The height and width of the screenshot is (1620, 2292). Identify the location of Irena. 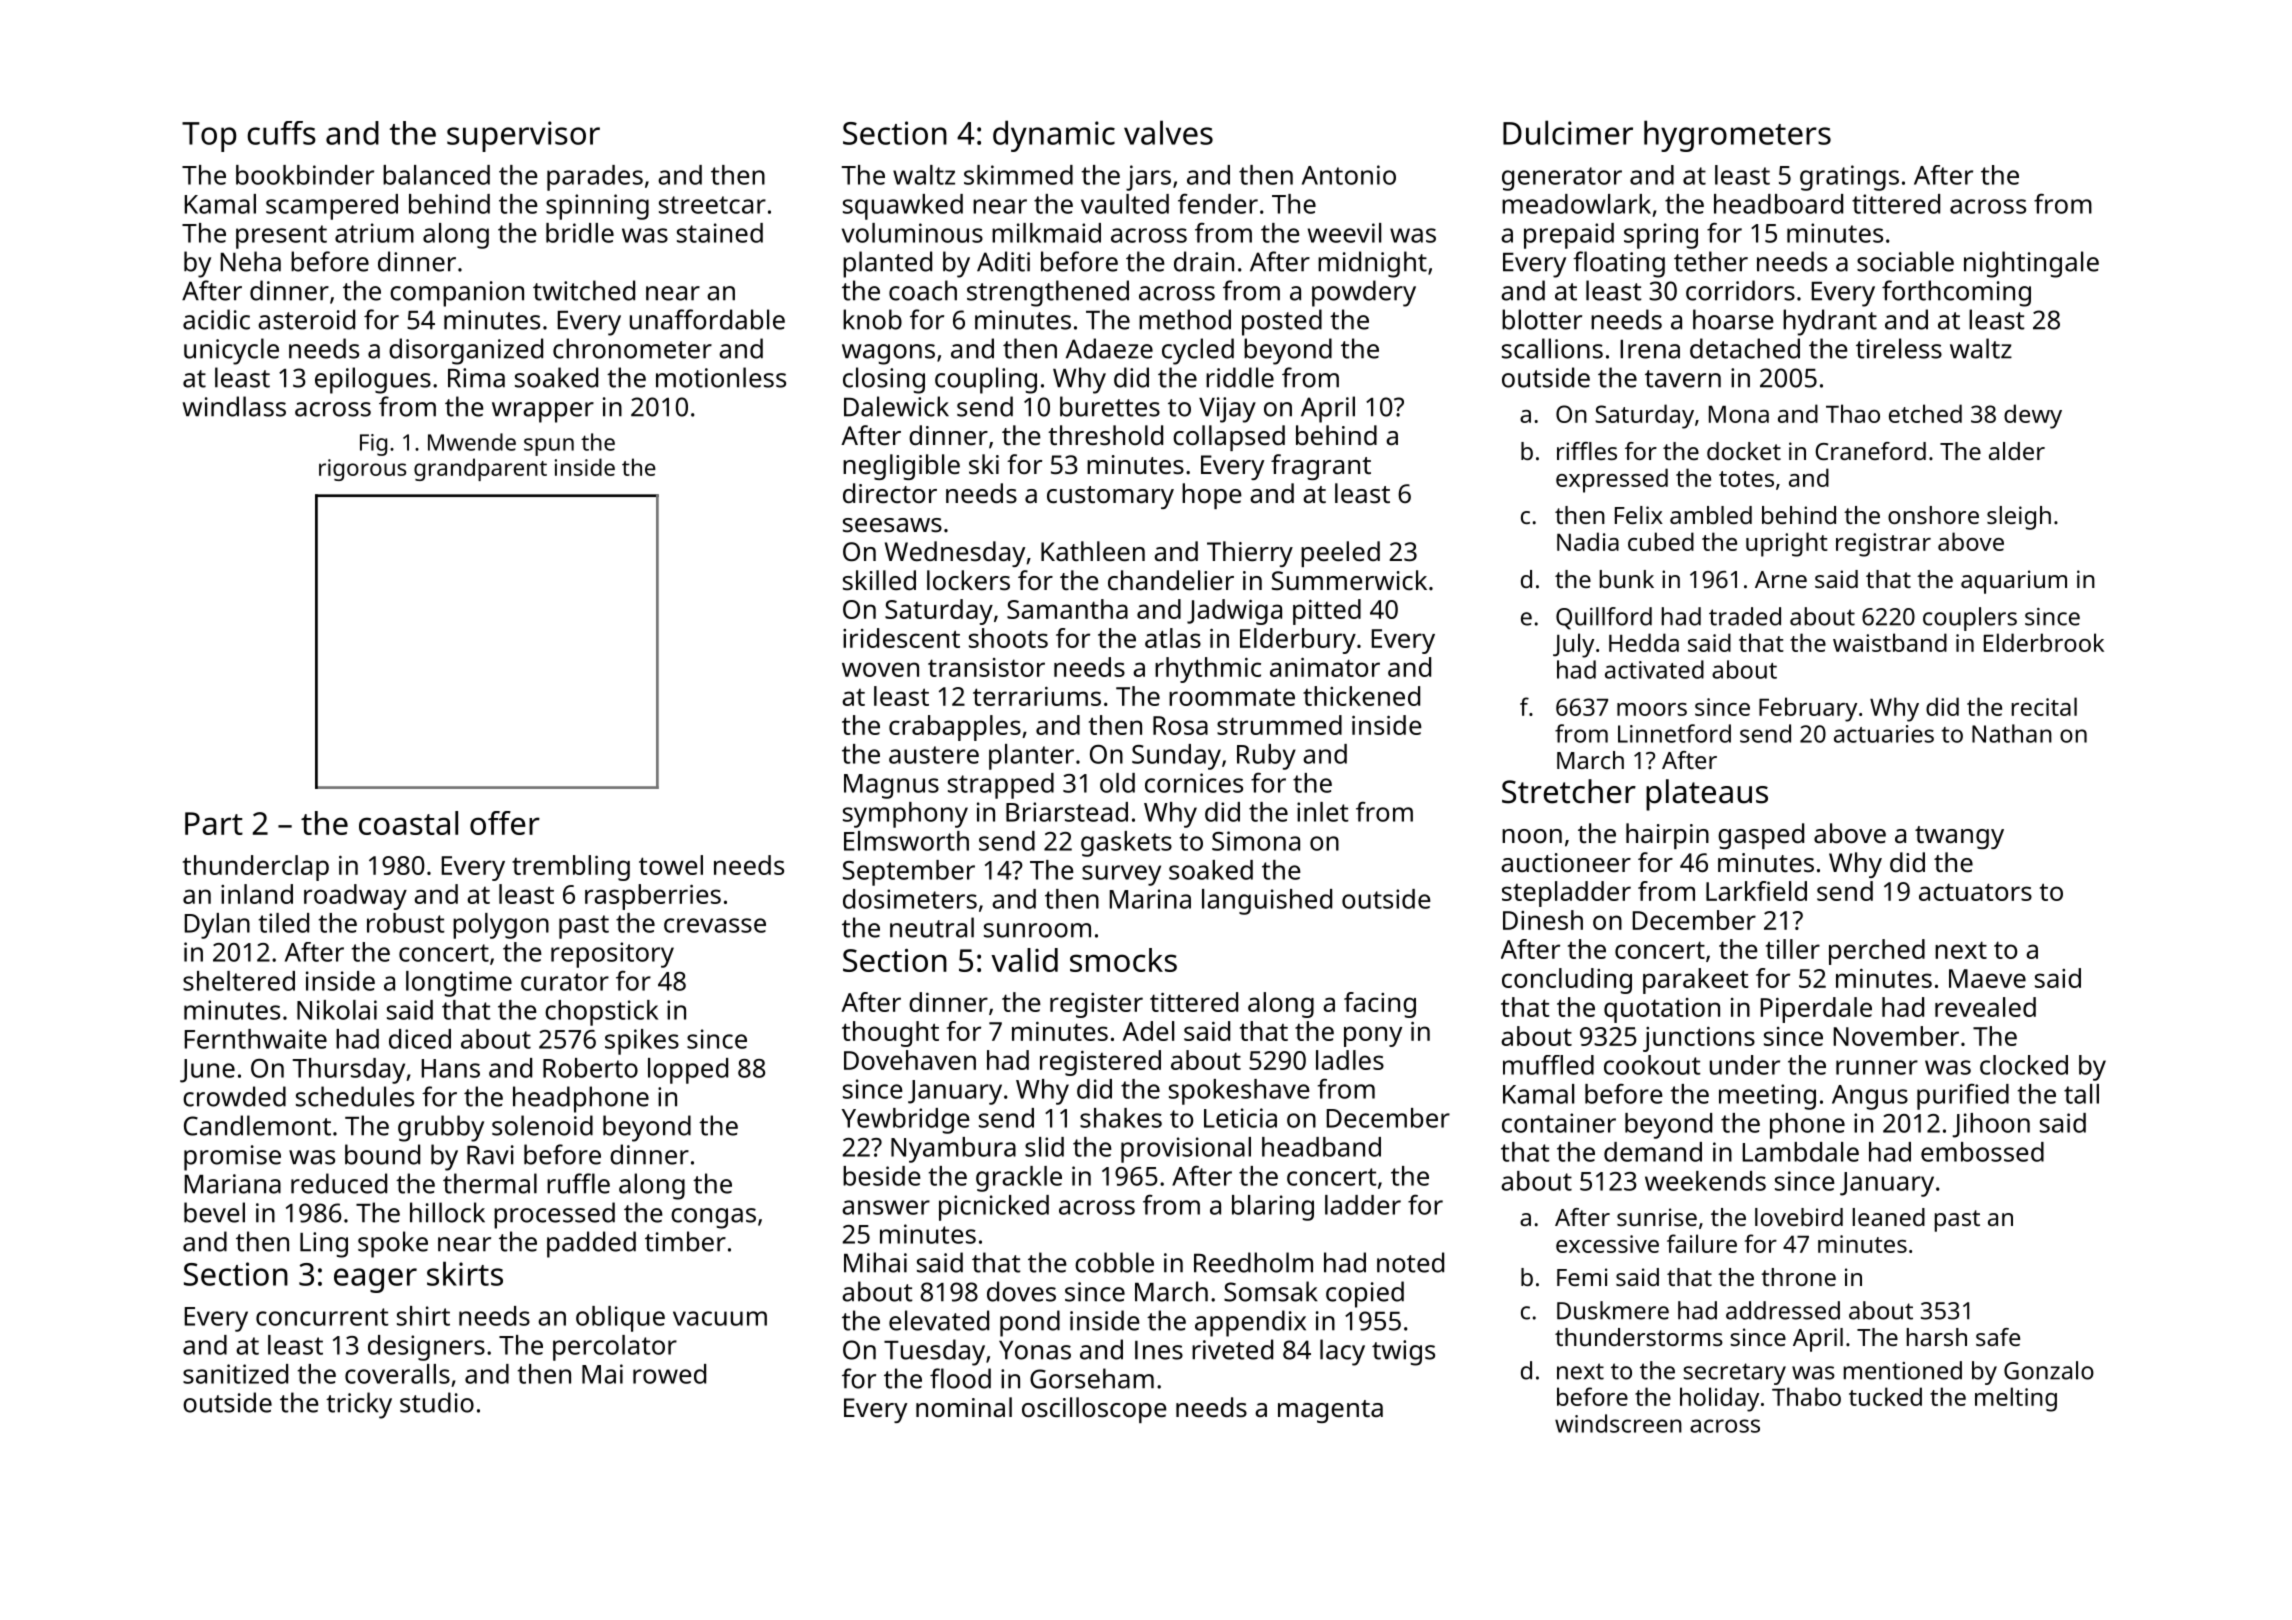
(1650, 349).
